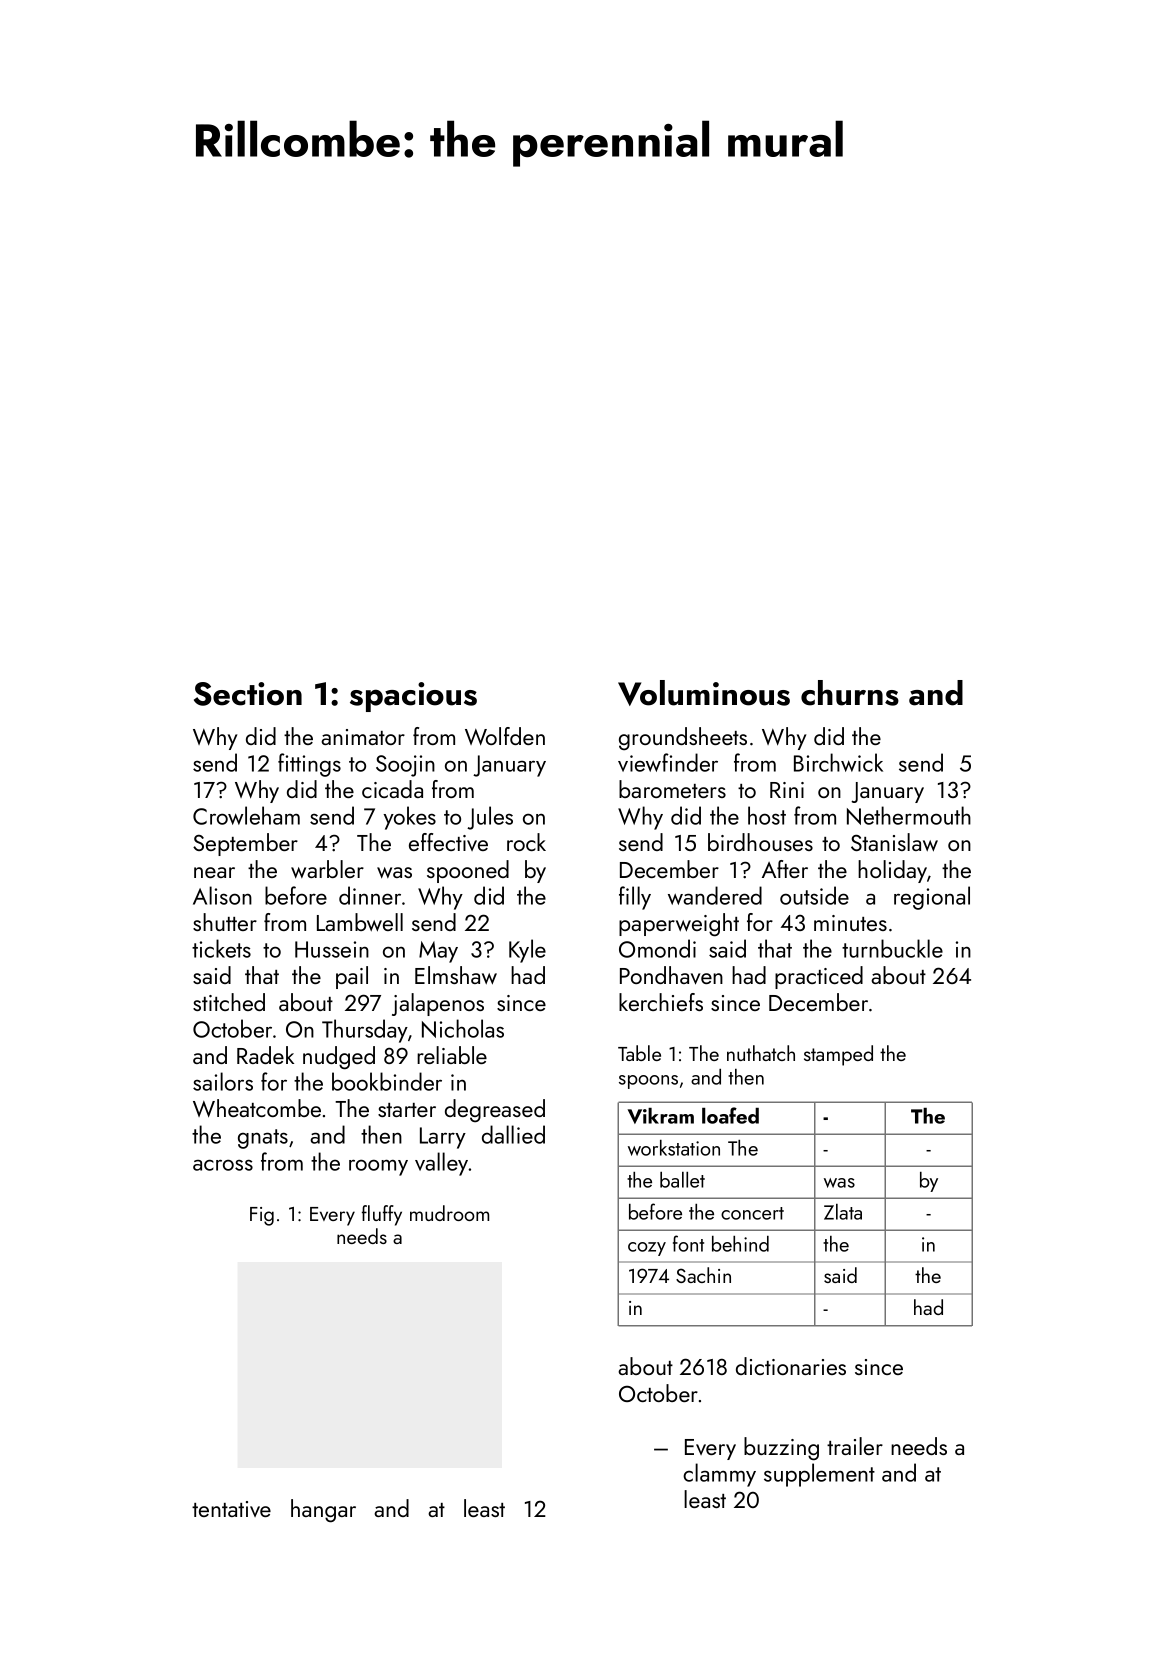 This document has height=1654, width=1165. What do you see at coordinates (892, 948) in the document?
I see `turnbuckle` at bounding box center [892, 948].
